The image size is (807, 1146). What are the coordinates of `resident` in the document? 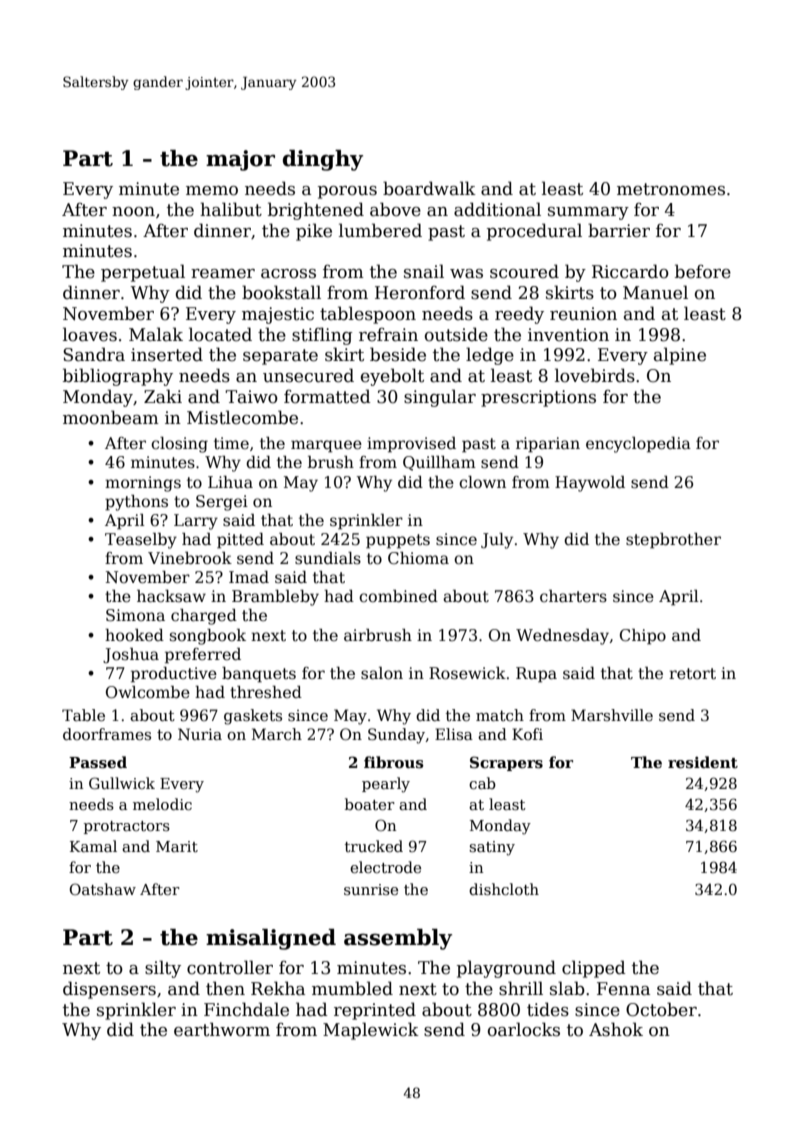 It's located at (703, 762).
